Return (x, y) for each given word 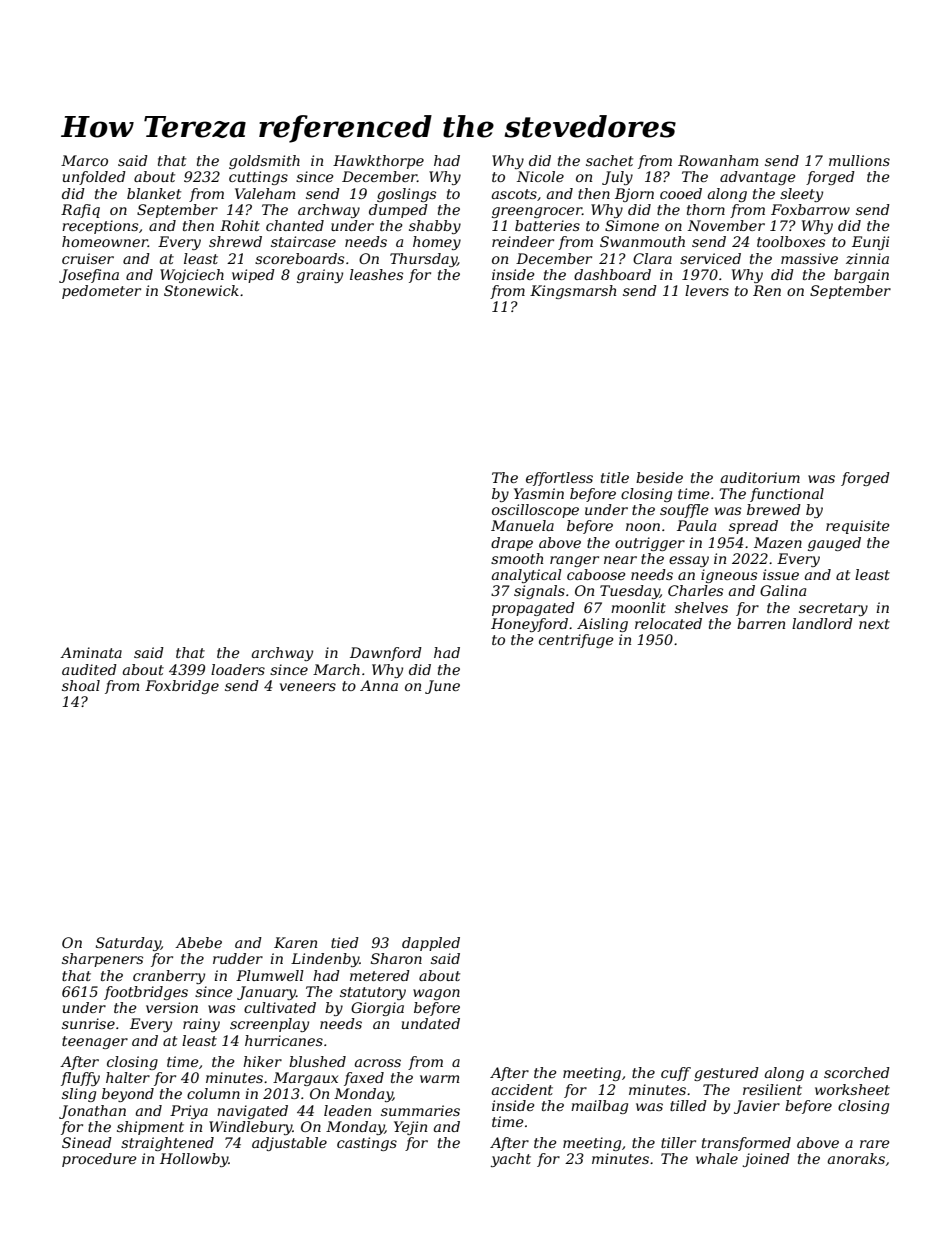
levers (707, 290)
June (442, 687)
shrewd (235, 241)
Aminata (91, 652)
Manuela (522, 525)
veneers (308, 687)
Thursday (423, 260)
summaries (420, 1110)
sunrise (88, 1023)
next (874, 624)
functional (787, 495)
